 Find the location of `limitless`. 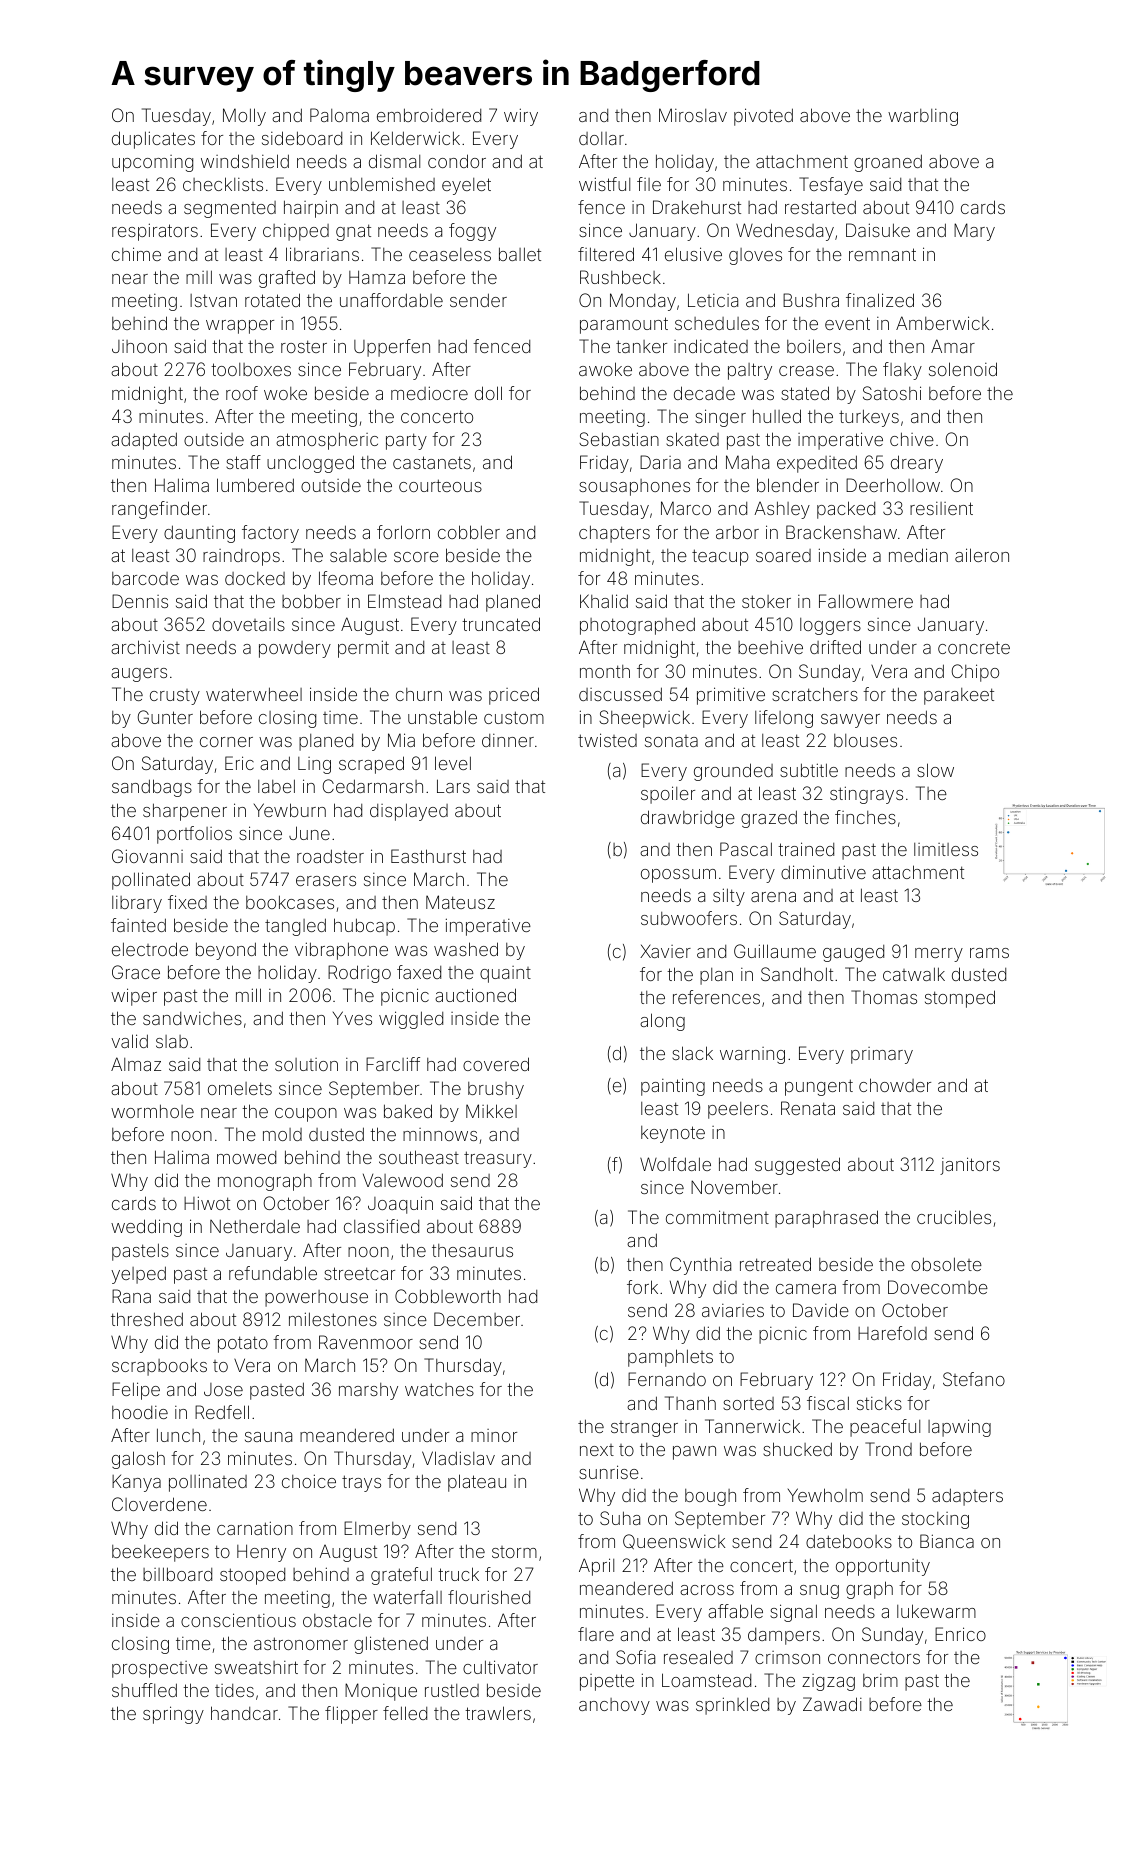

limitless is located at coordinates (946, 849).
